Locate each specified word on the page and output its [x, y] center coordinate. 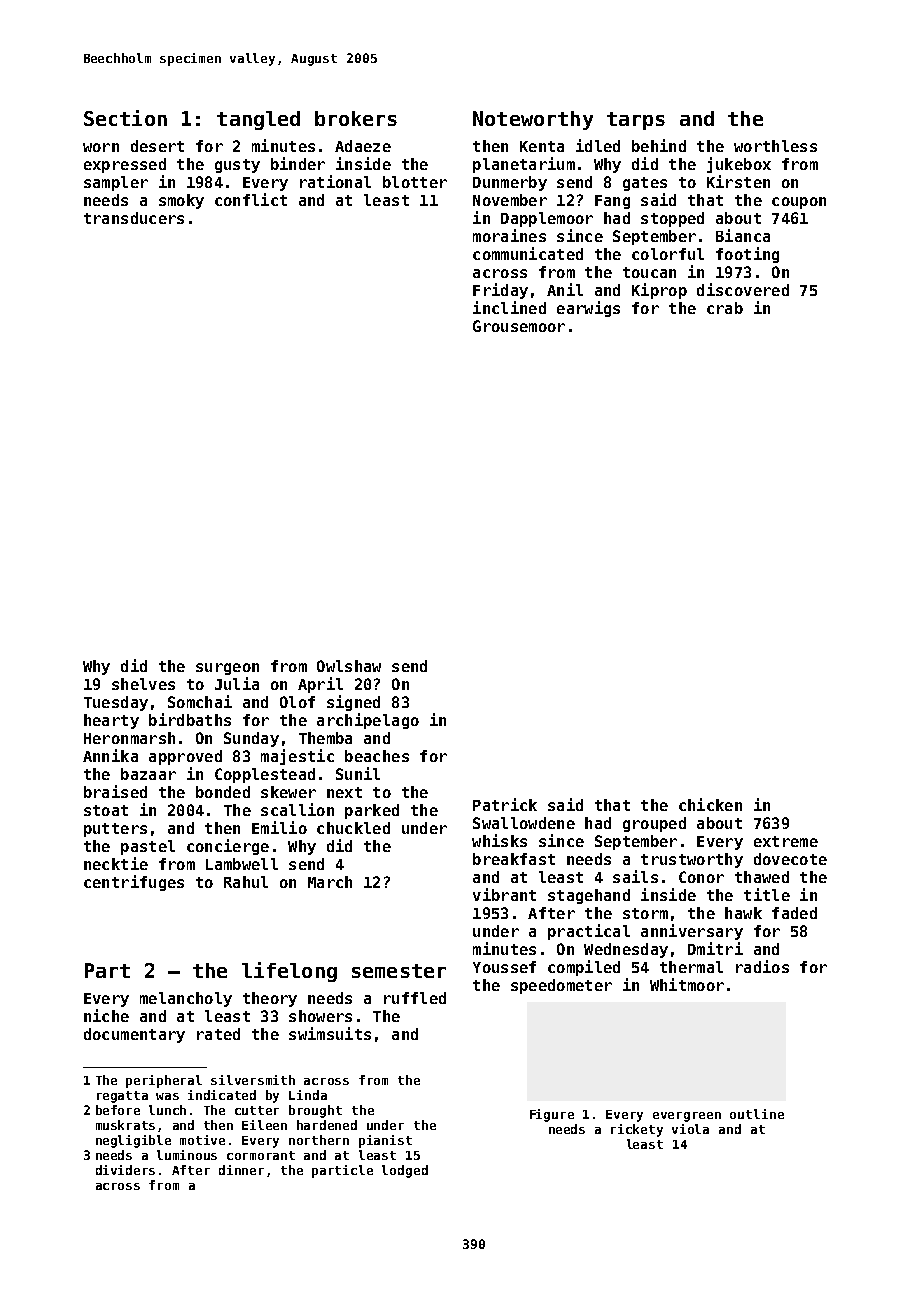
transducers [134, 218]
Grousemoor [519, 326]
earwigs [588, 309]
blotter [415, 182]
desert [157, 146]
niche [106, 1015]
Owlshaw [349, 666]
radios [762, 966]
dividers [125, 1170]
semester [399, 971]
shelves [143, 684]
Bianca [743, 235]
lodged [405, 1171]
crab [725, 308]
